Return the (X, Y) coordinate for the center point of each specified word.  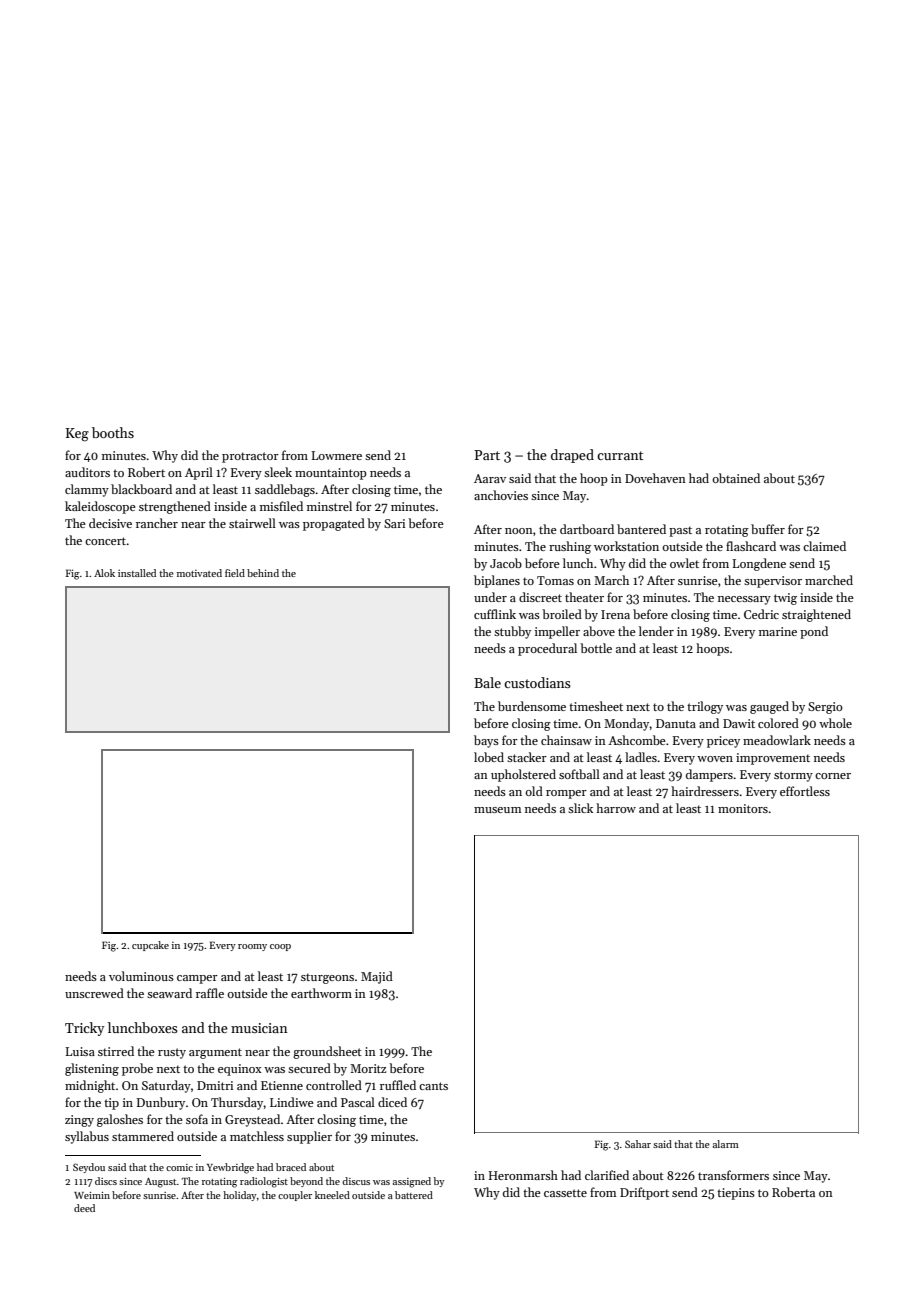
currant (620, 455)
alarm (726, 1144)
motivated (199, 573)
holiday (240, 1196)
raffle (210, 993)
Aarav (490, 478)
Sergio (825, 708)
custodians (537, 682)
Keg (77, 435)
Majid (377, 977)
